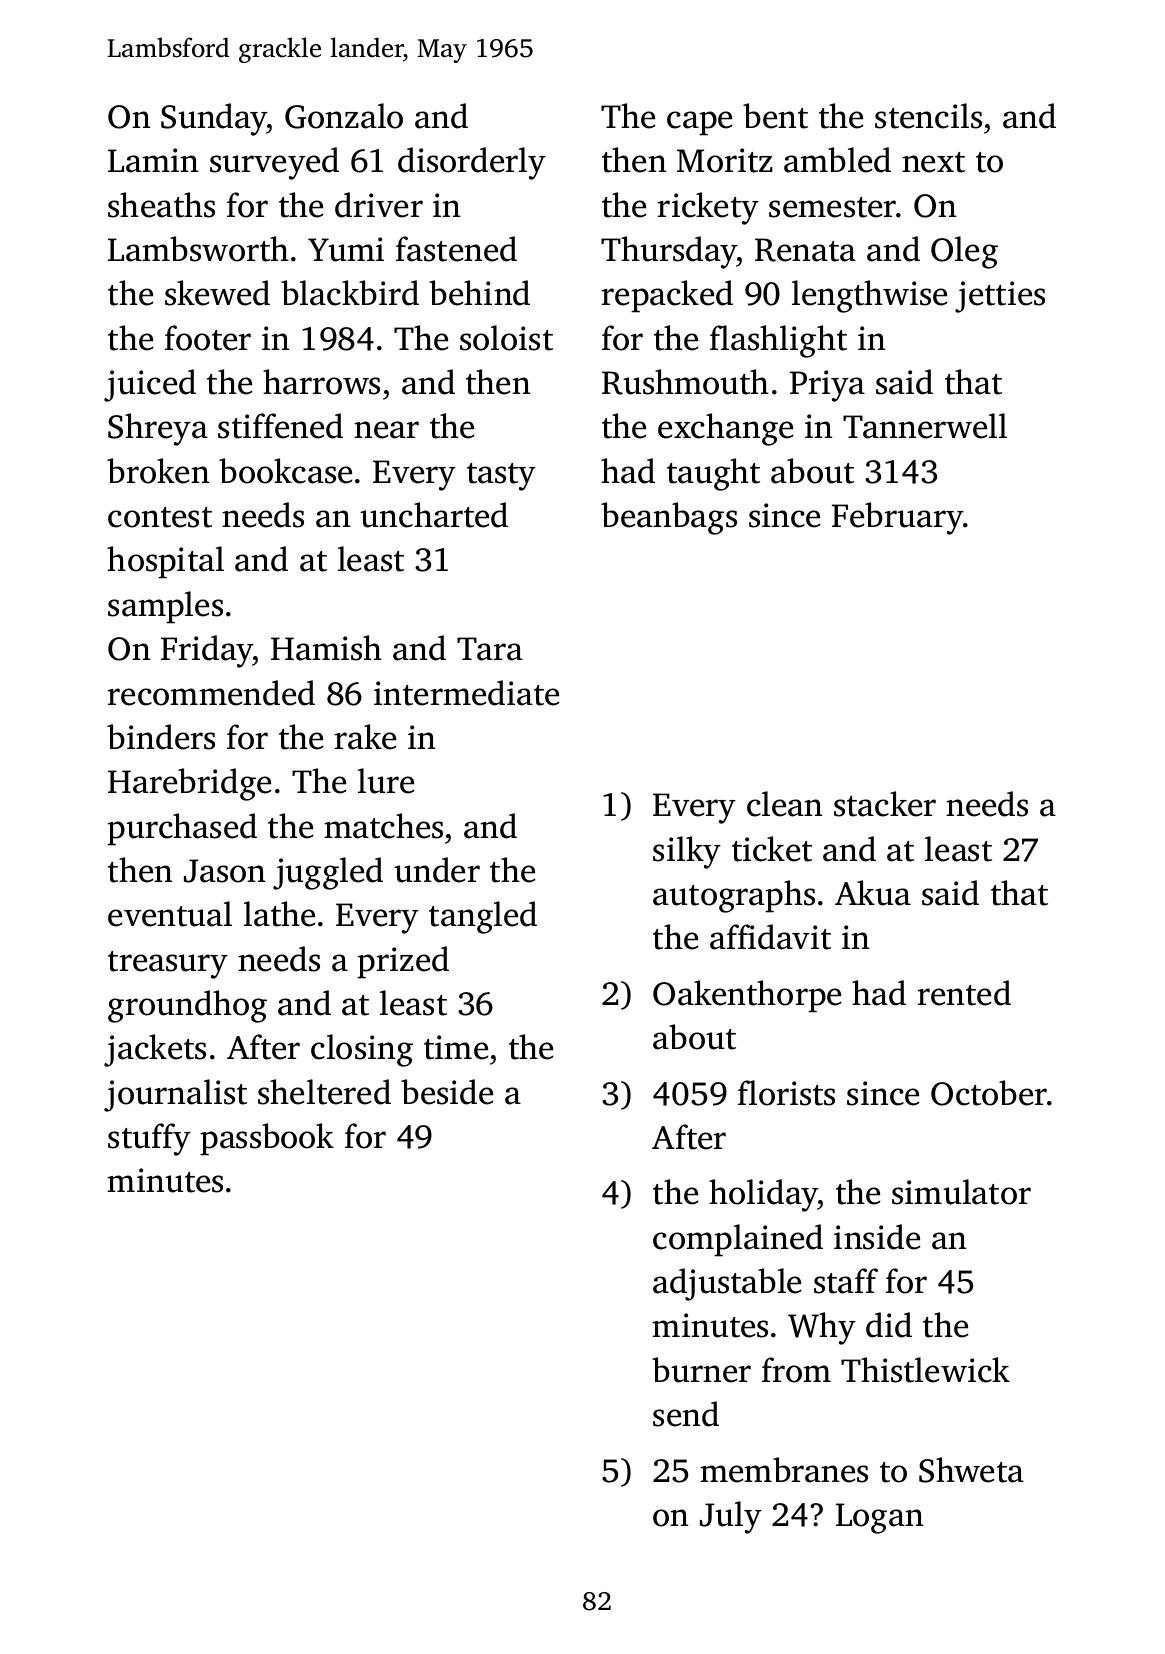 The width and height of the screenshot is (1165, 1654). Describe the element at coordinates (786, 1093) in the screenshot. I see `florists` at that location.
